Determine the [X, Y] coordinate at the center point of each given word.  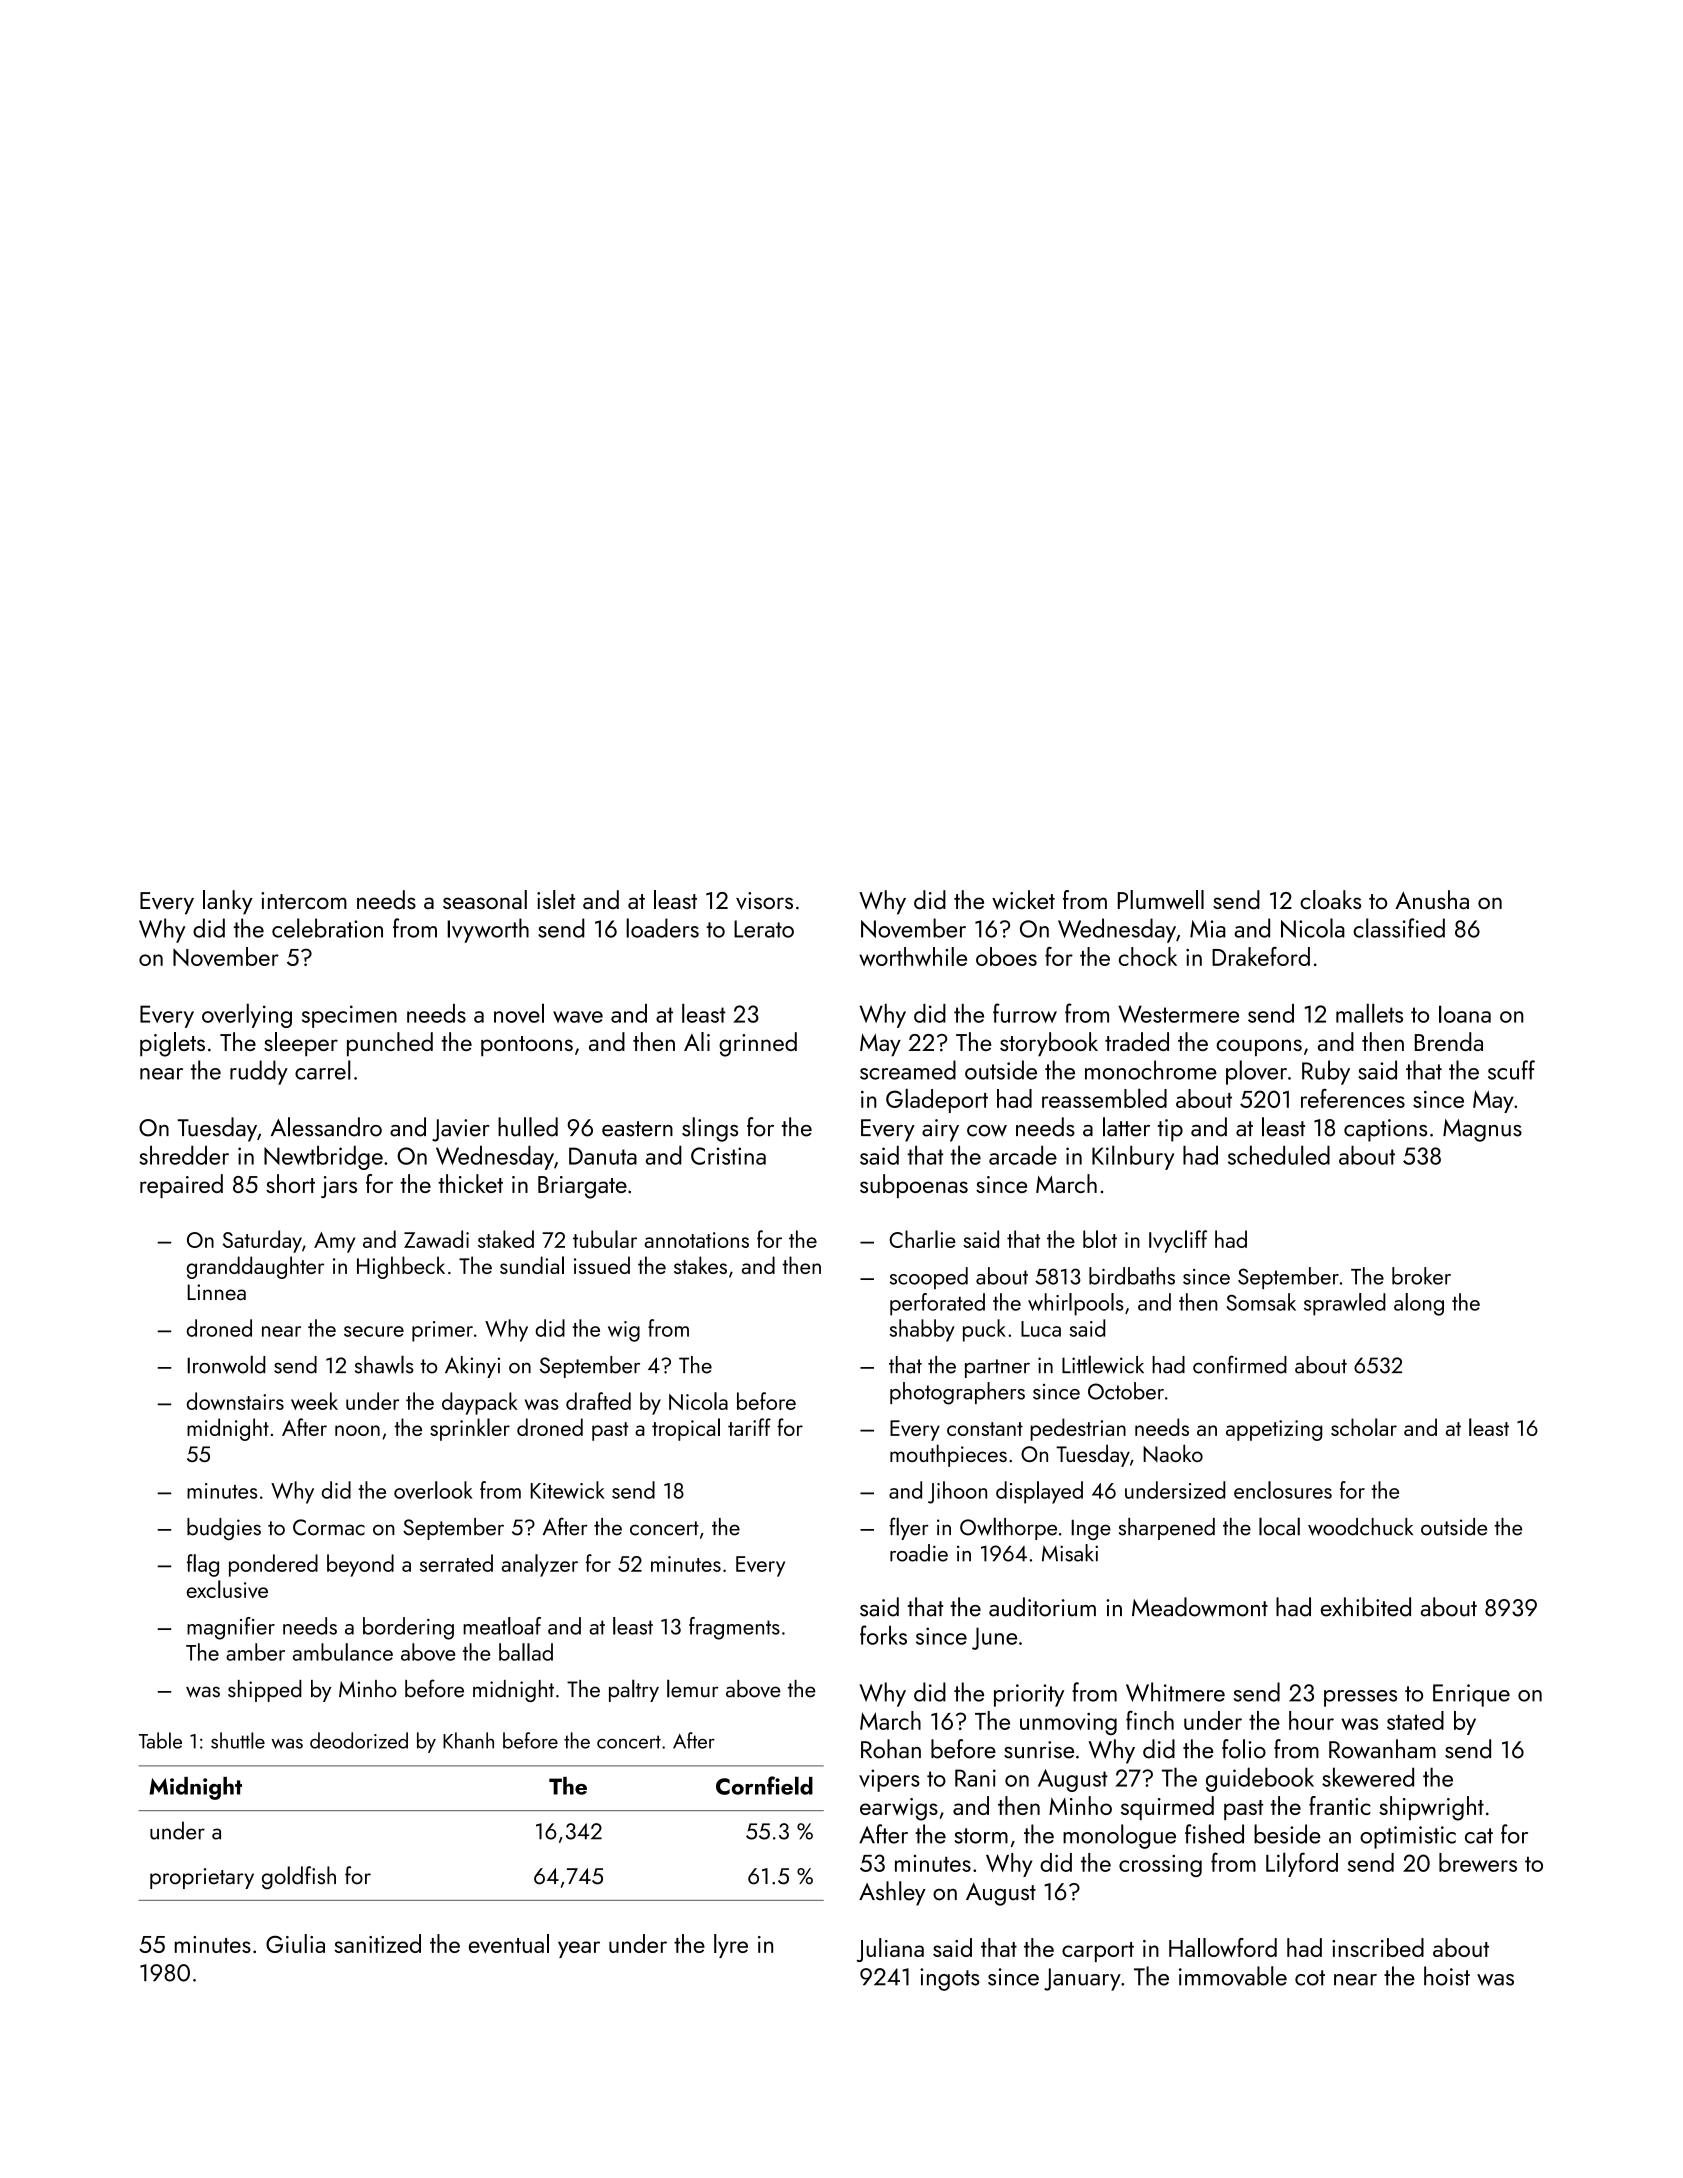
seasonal [485, 899]
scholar [1364, 1427]
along [1419, 1304]
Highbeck [401, 1267]
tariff [749, 1427]
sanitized [377, 1943]
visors [764, 901]
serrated [456, 1563]
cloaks [1330, 899]
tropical [686, 1429]
